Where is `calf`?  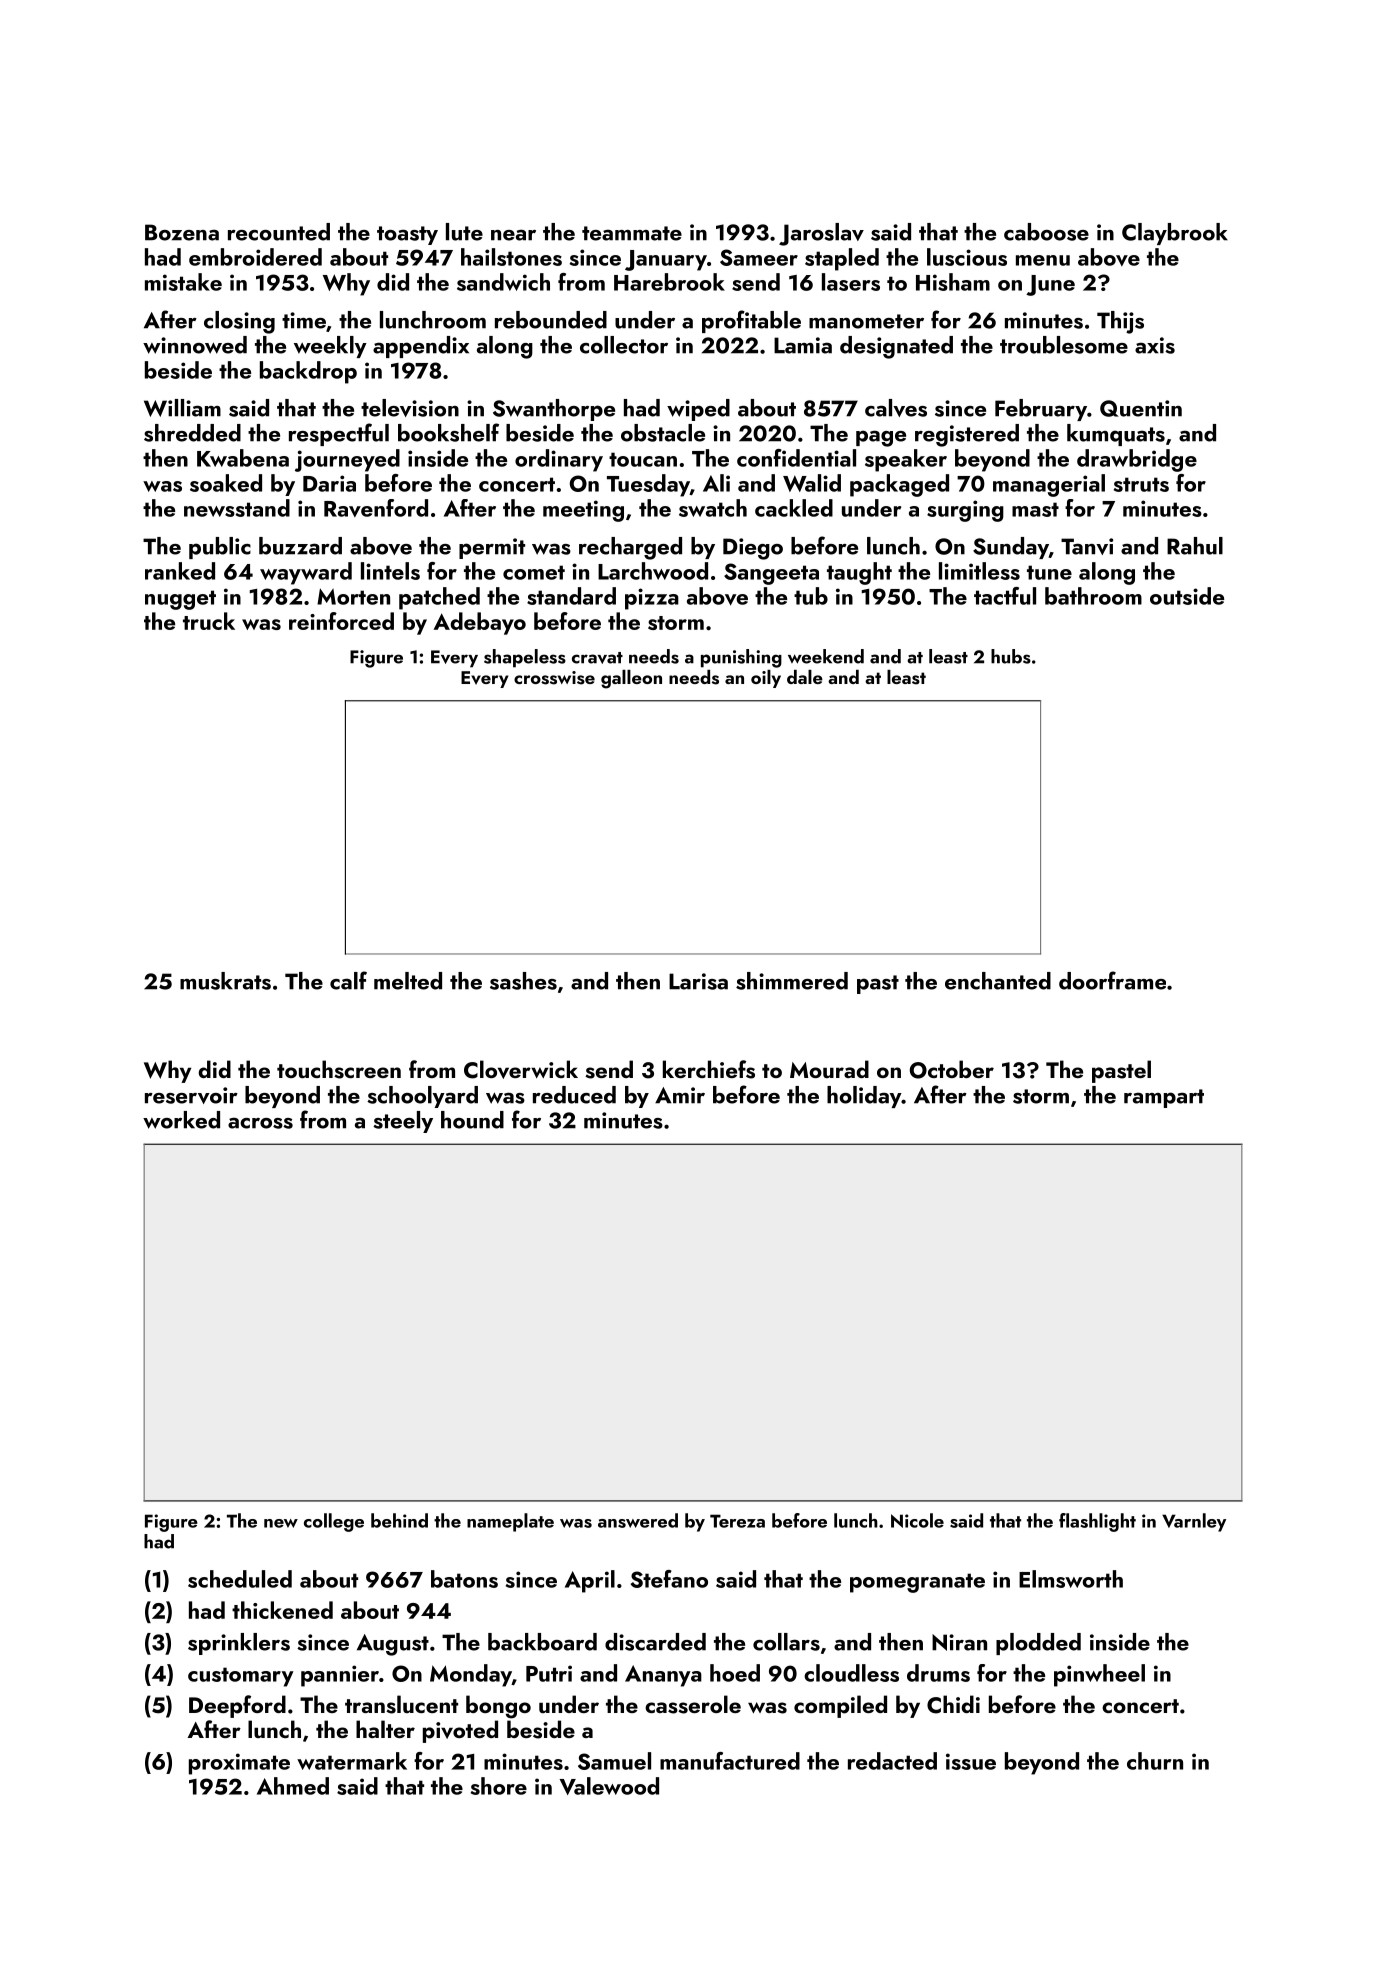 calf is located at coordinates (348, 980).
